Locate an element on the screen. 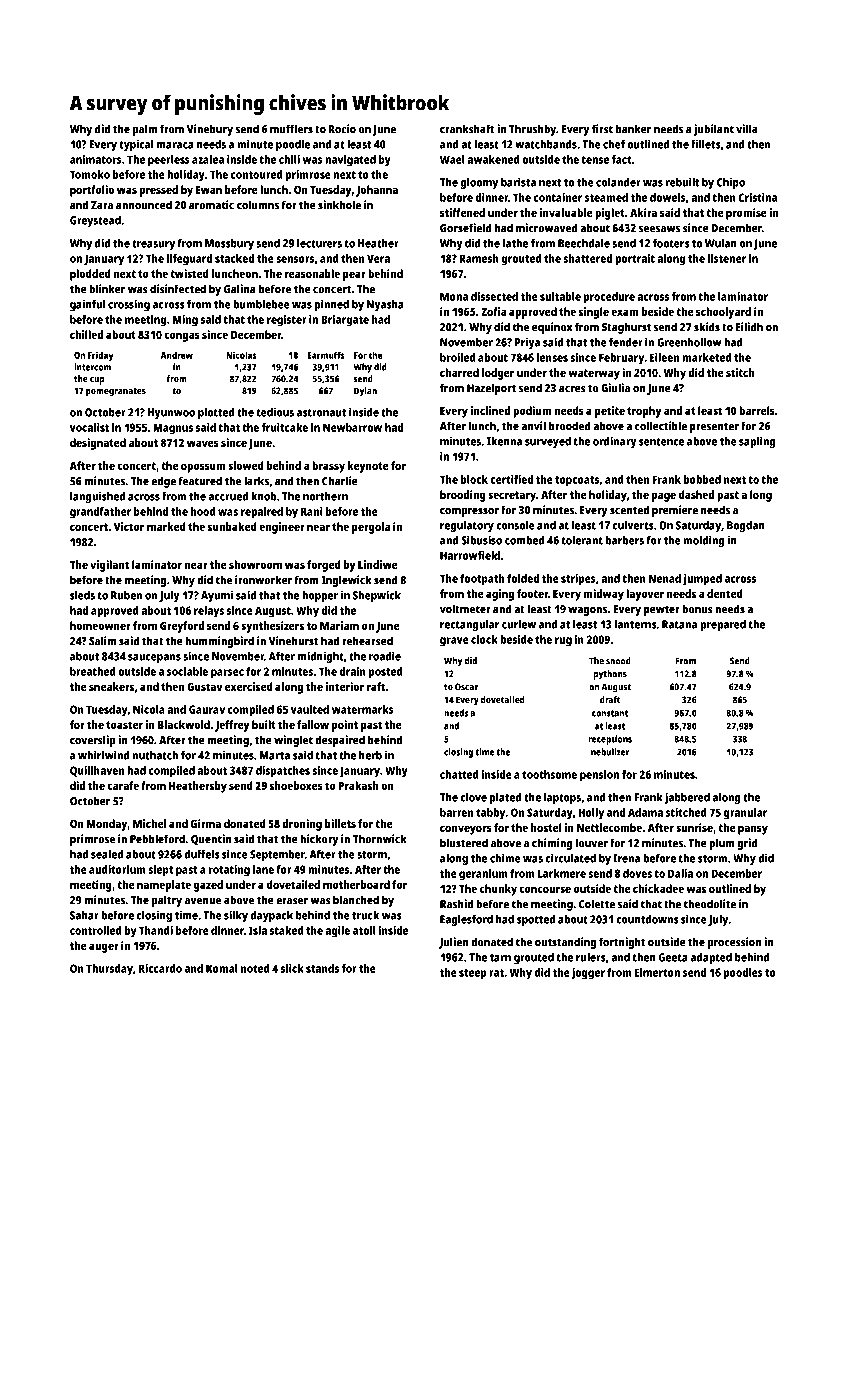 Image resolution: width=849 pixels, height=1400 pixels. Riccardo is located at coordinates (160, 968).
